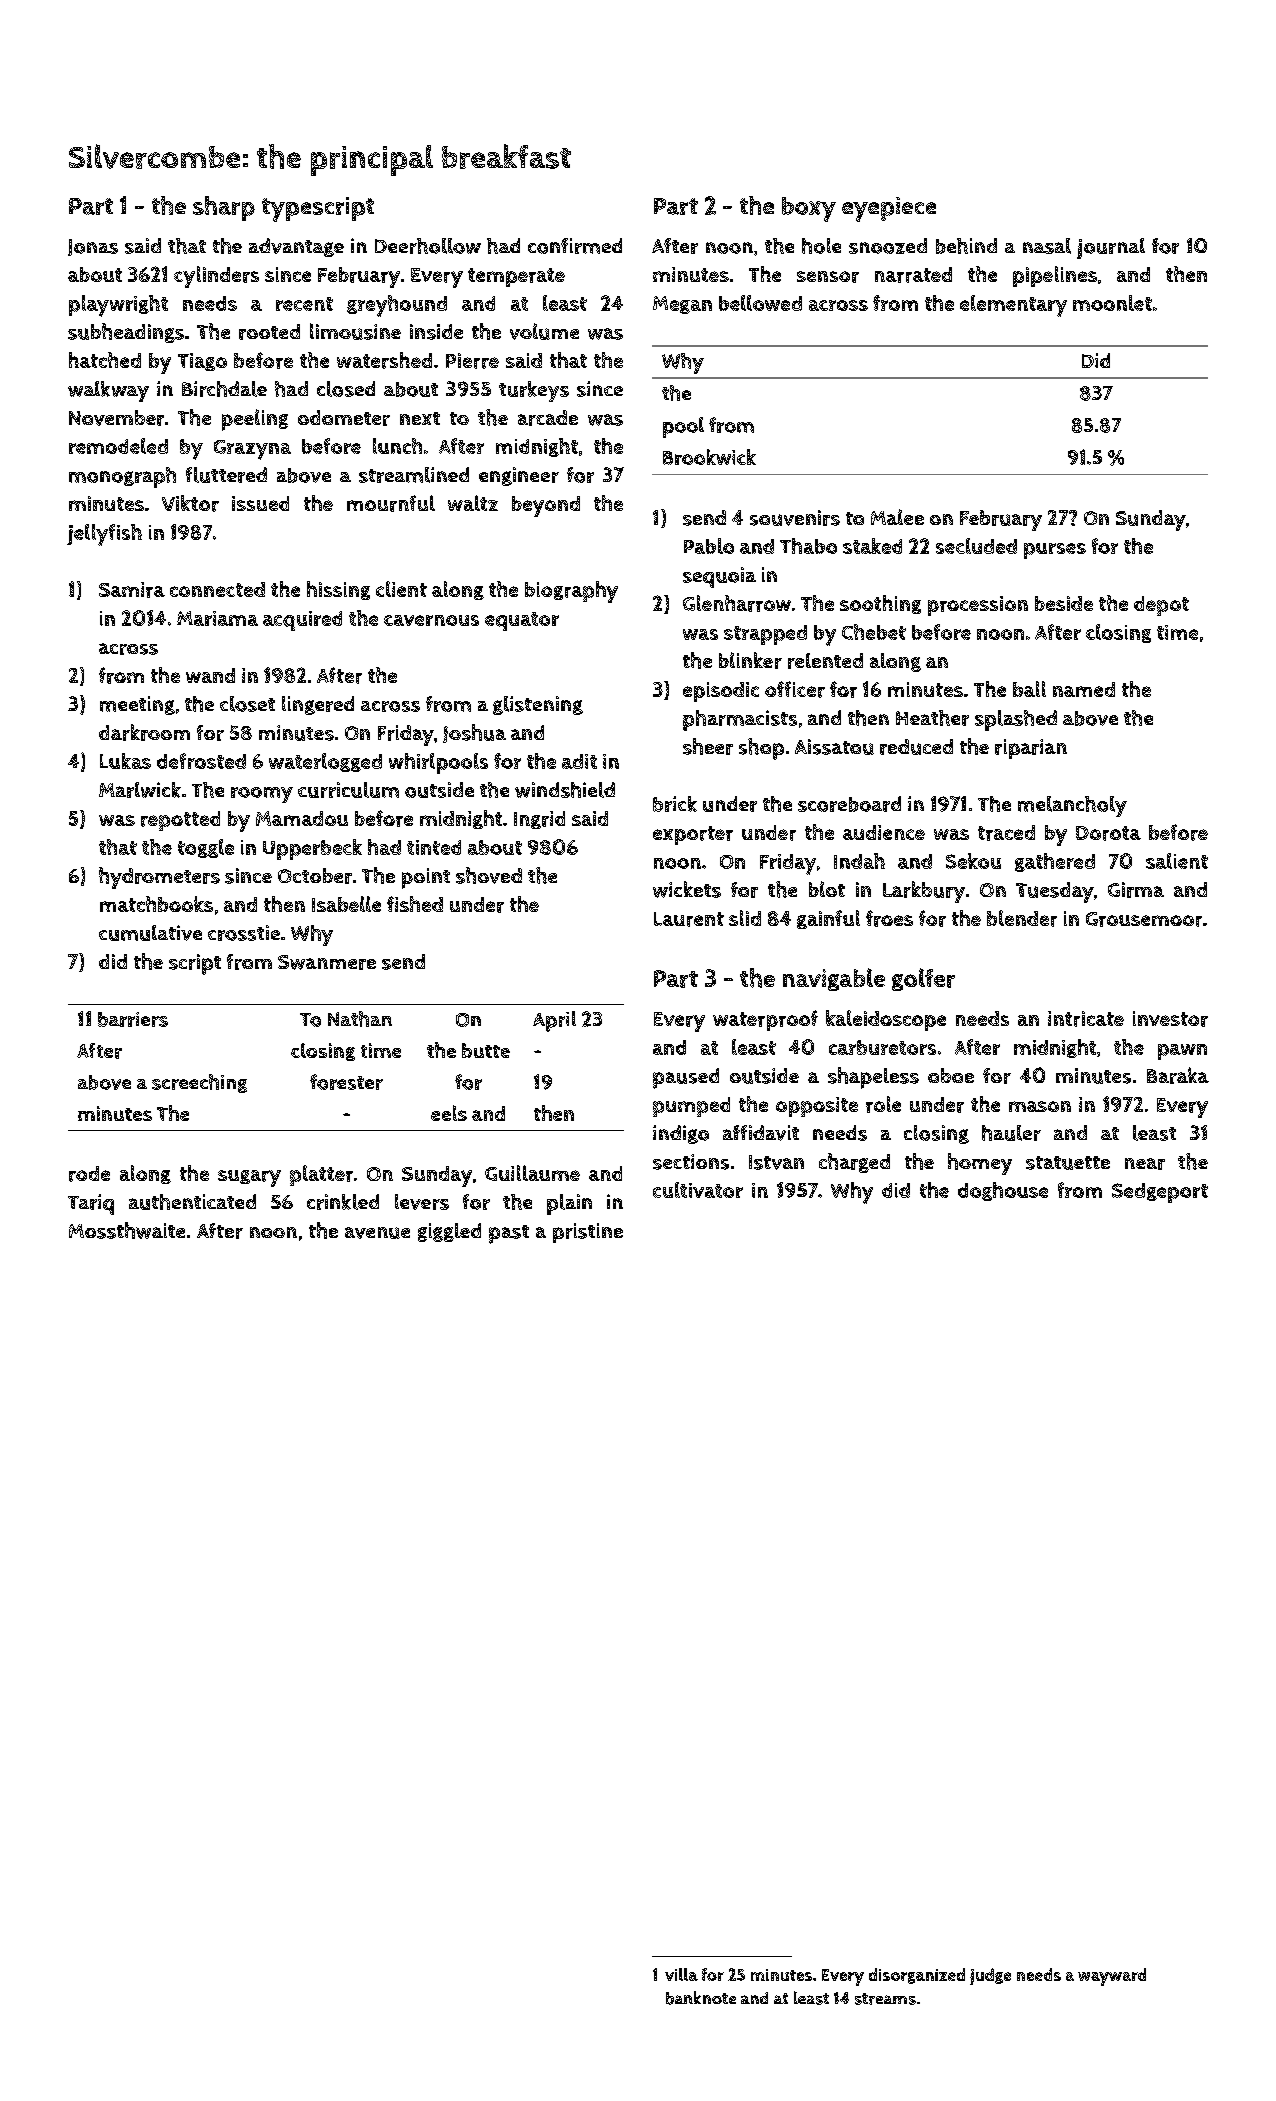  Describe the element at coordinates (1022, 918) in the screenshot. I see `blender` at that location.
